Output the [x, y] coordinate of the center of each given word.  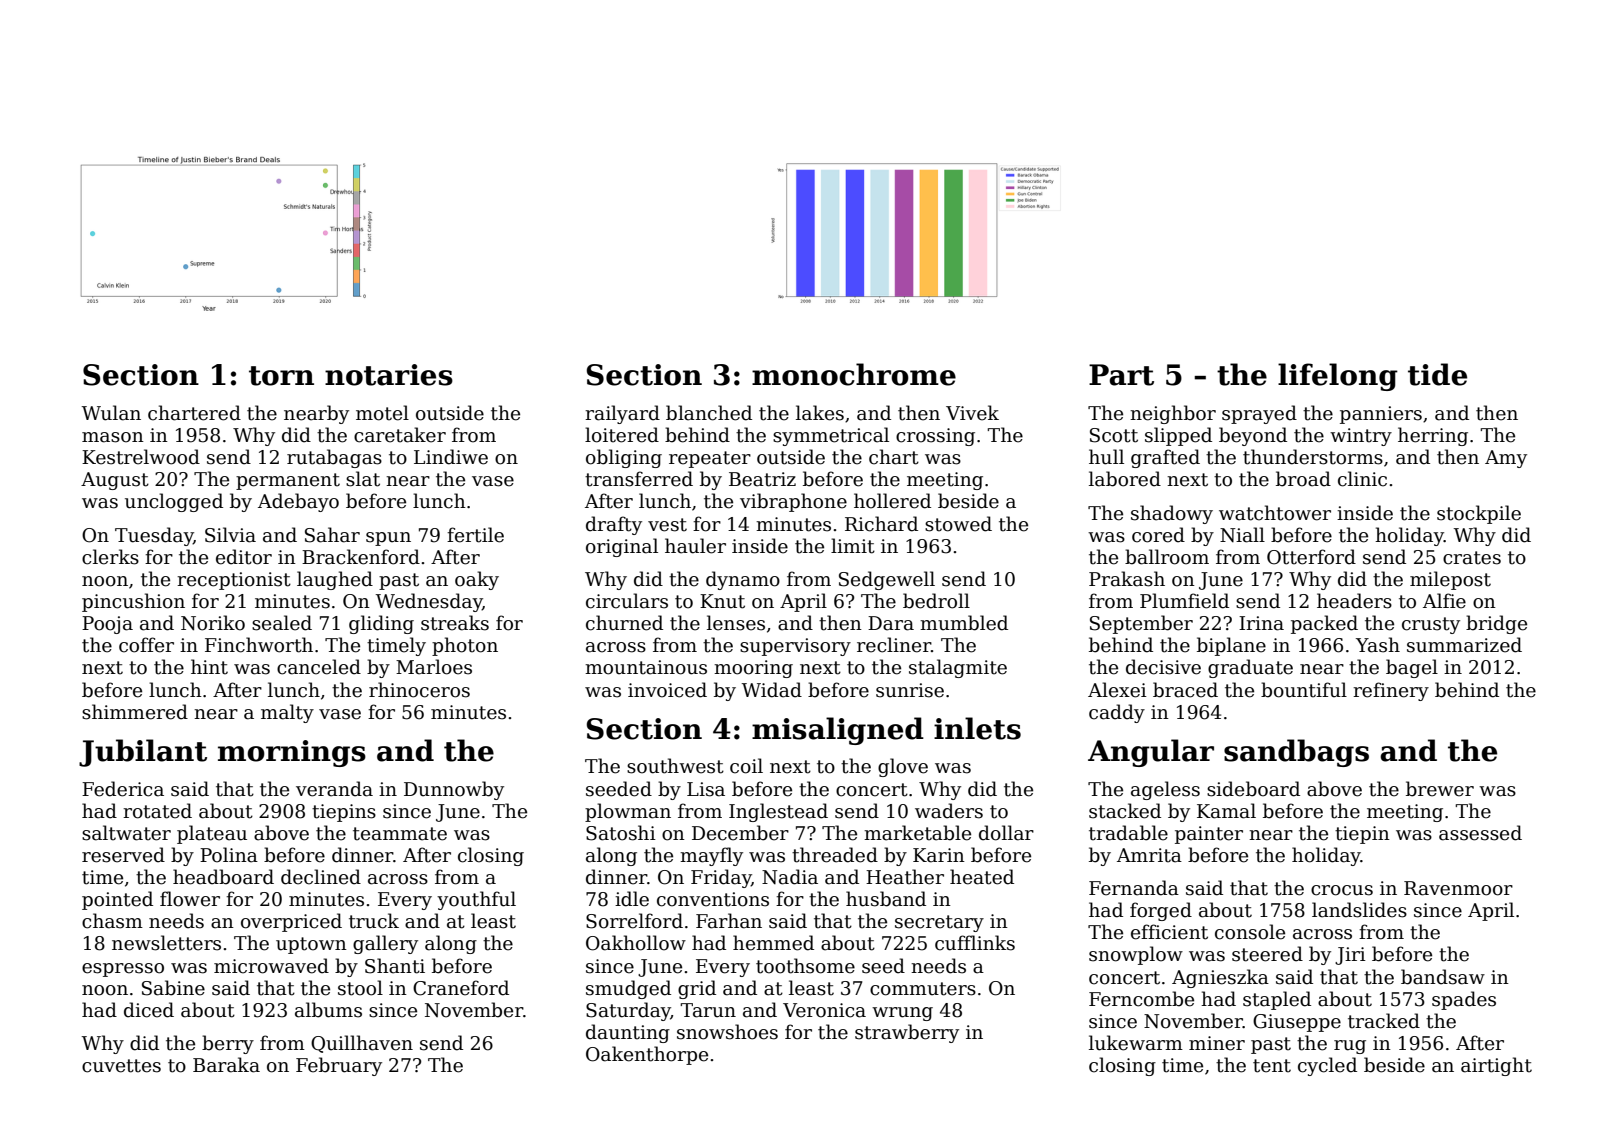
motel [382, 413]
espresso [123, 970]
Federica [123, 789]
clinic [1362, 479]
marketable [917, 833]
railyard [622, 414]
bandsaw [1443, 977]
